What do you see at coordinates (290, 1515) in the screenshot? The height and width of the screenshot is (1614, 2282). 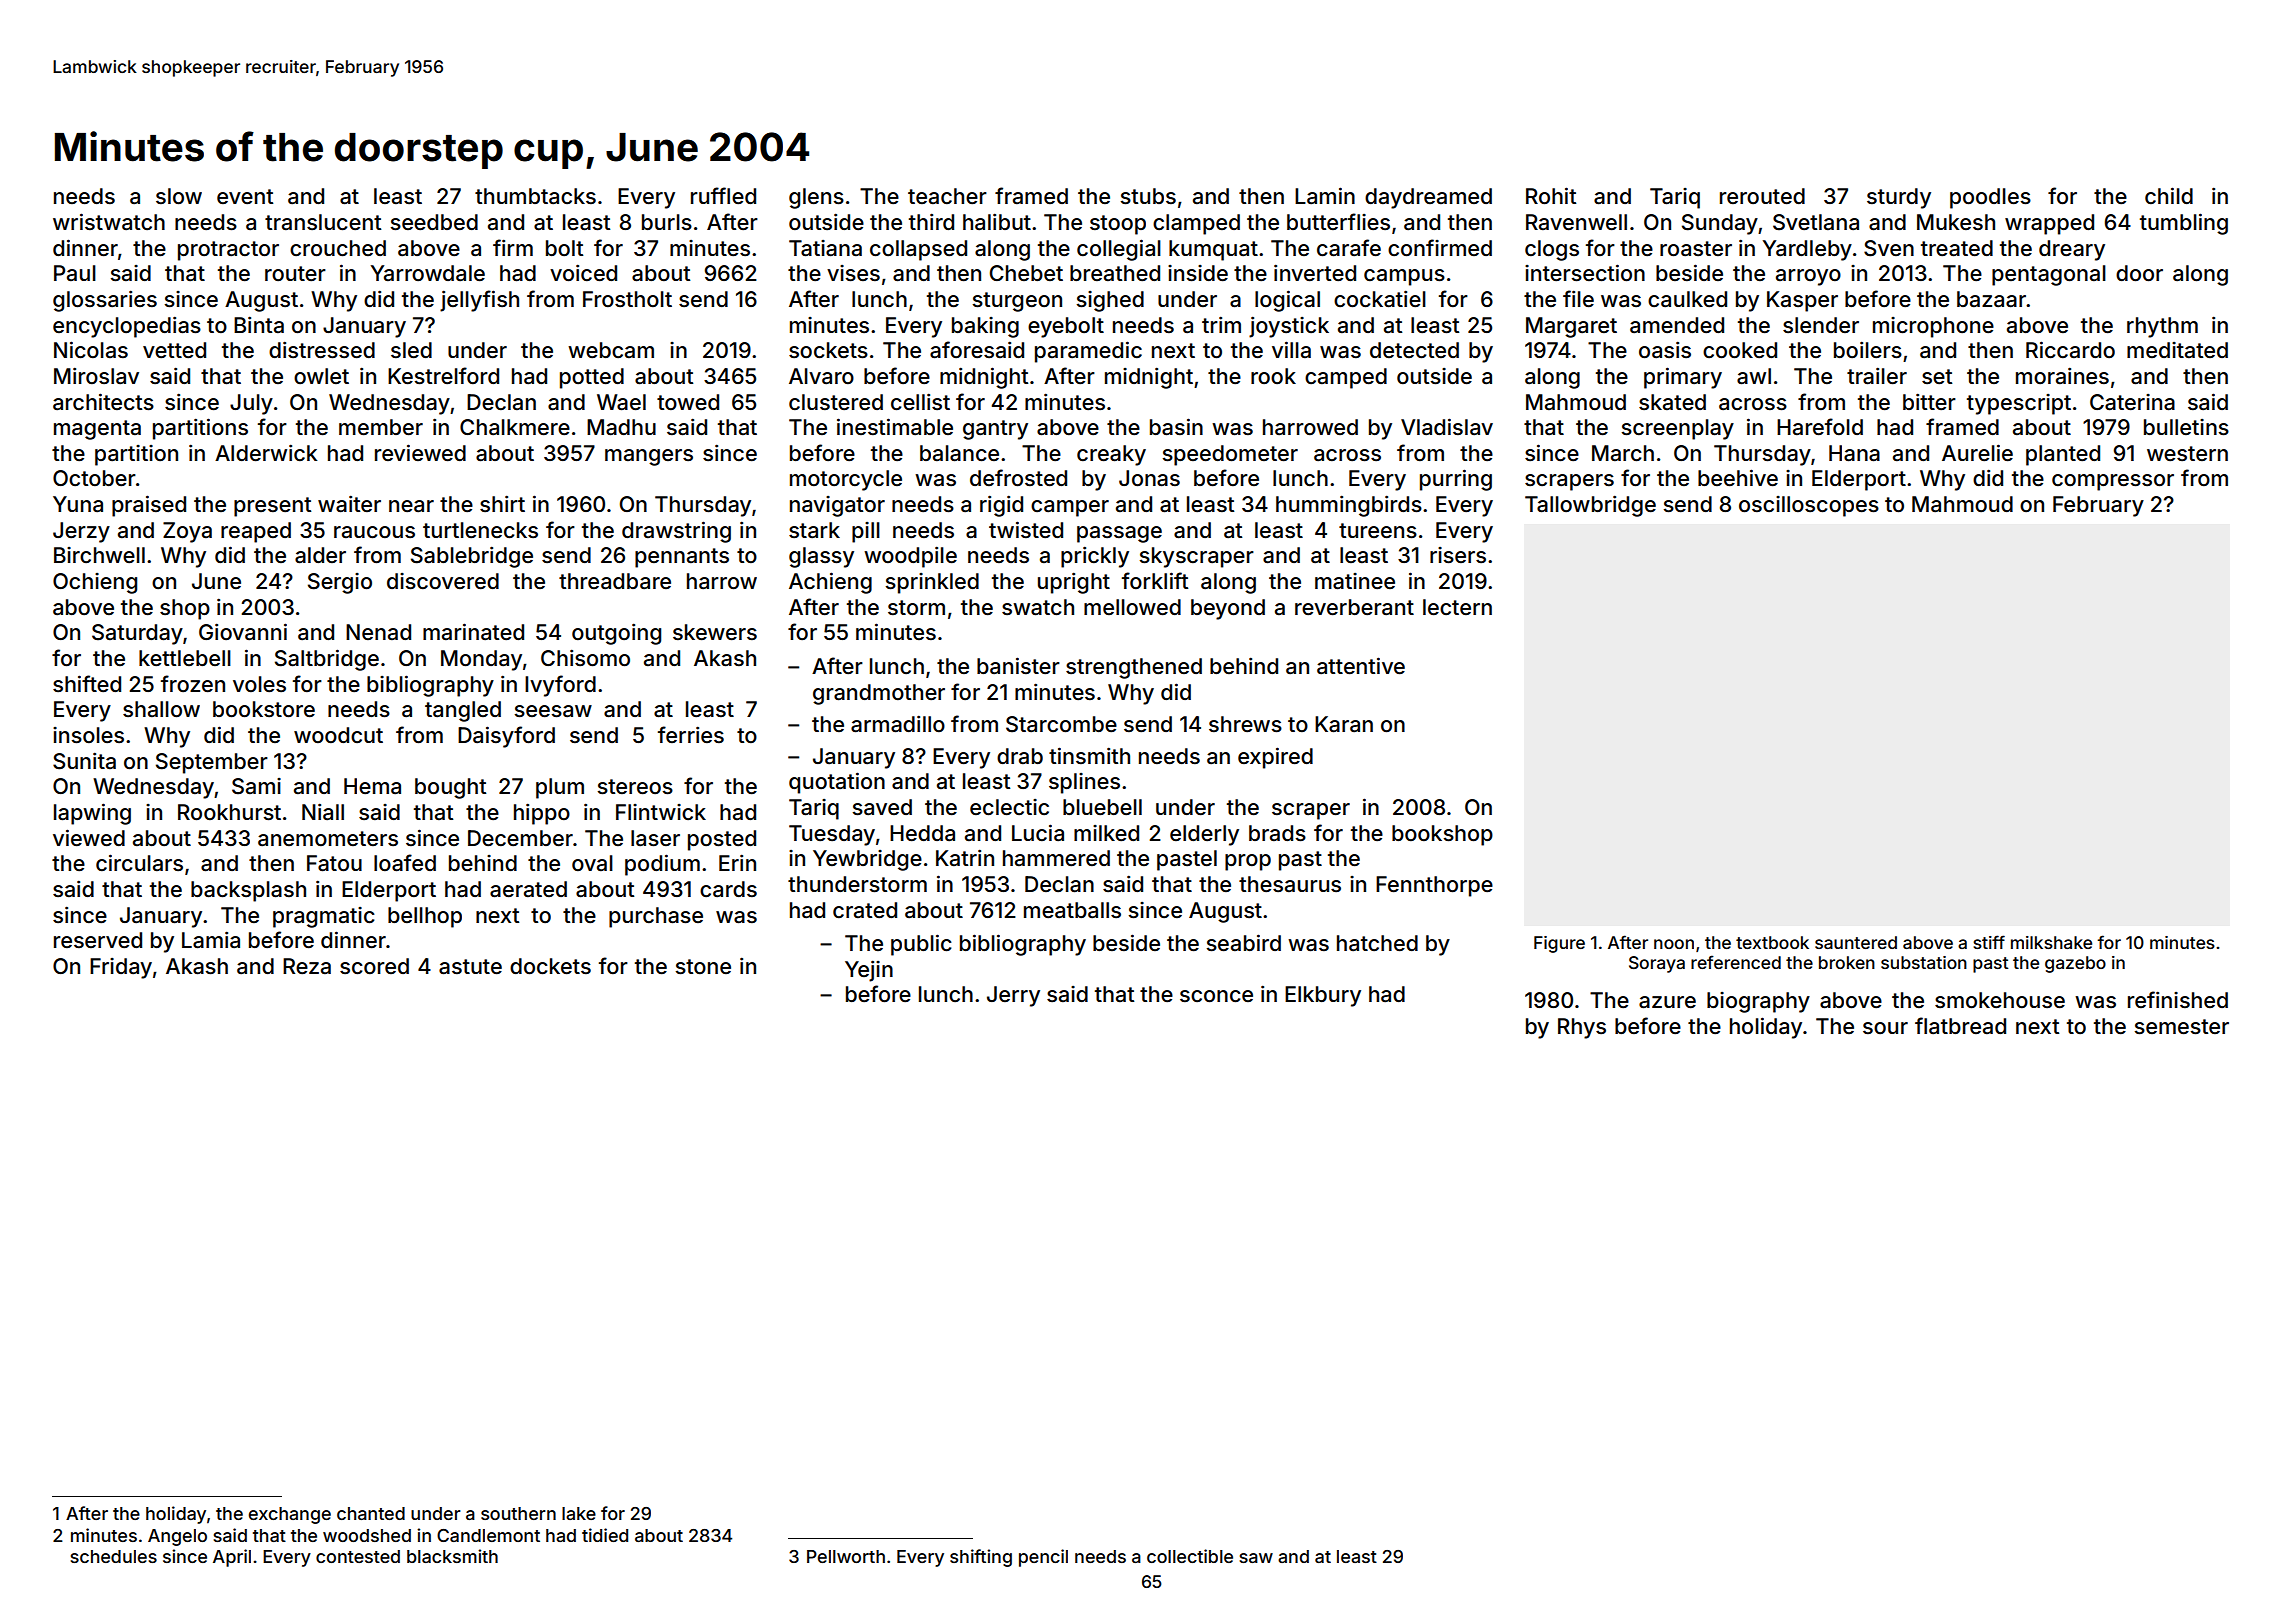 I see `exchange` at bounding box center [290, 1515].
